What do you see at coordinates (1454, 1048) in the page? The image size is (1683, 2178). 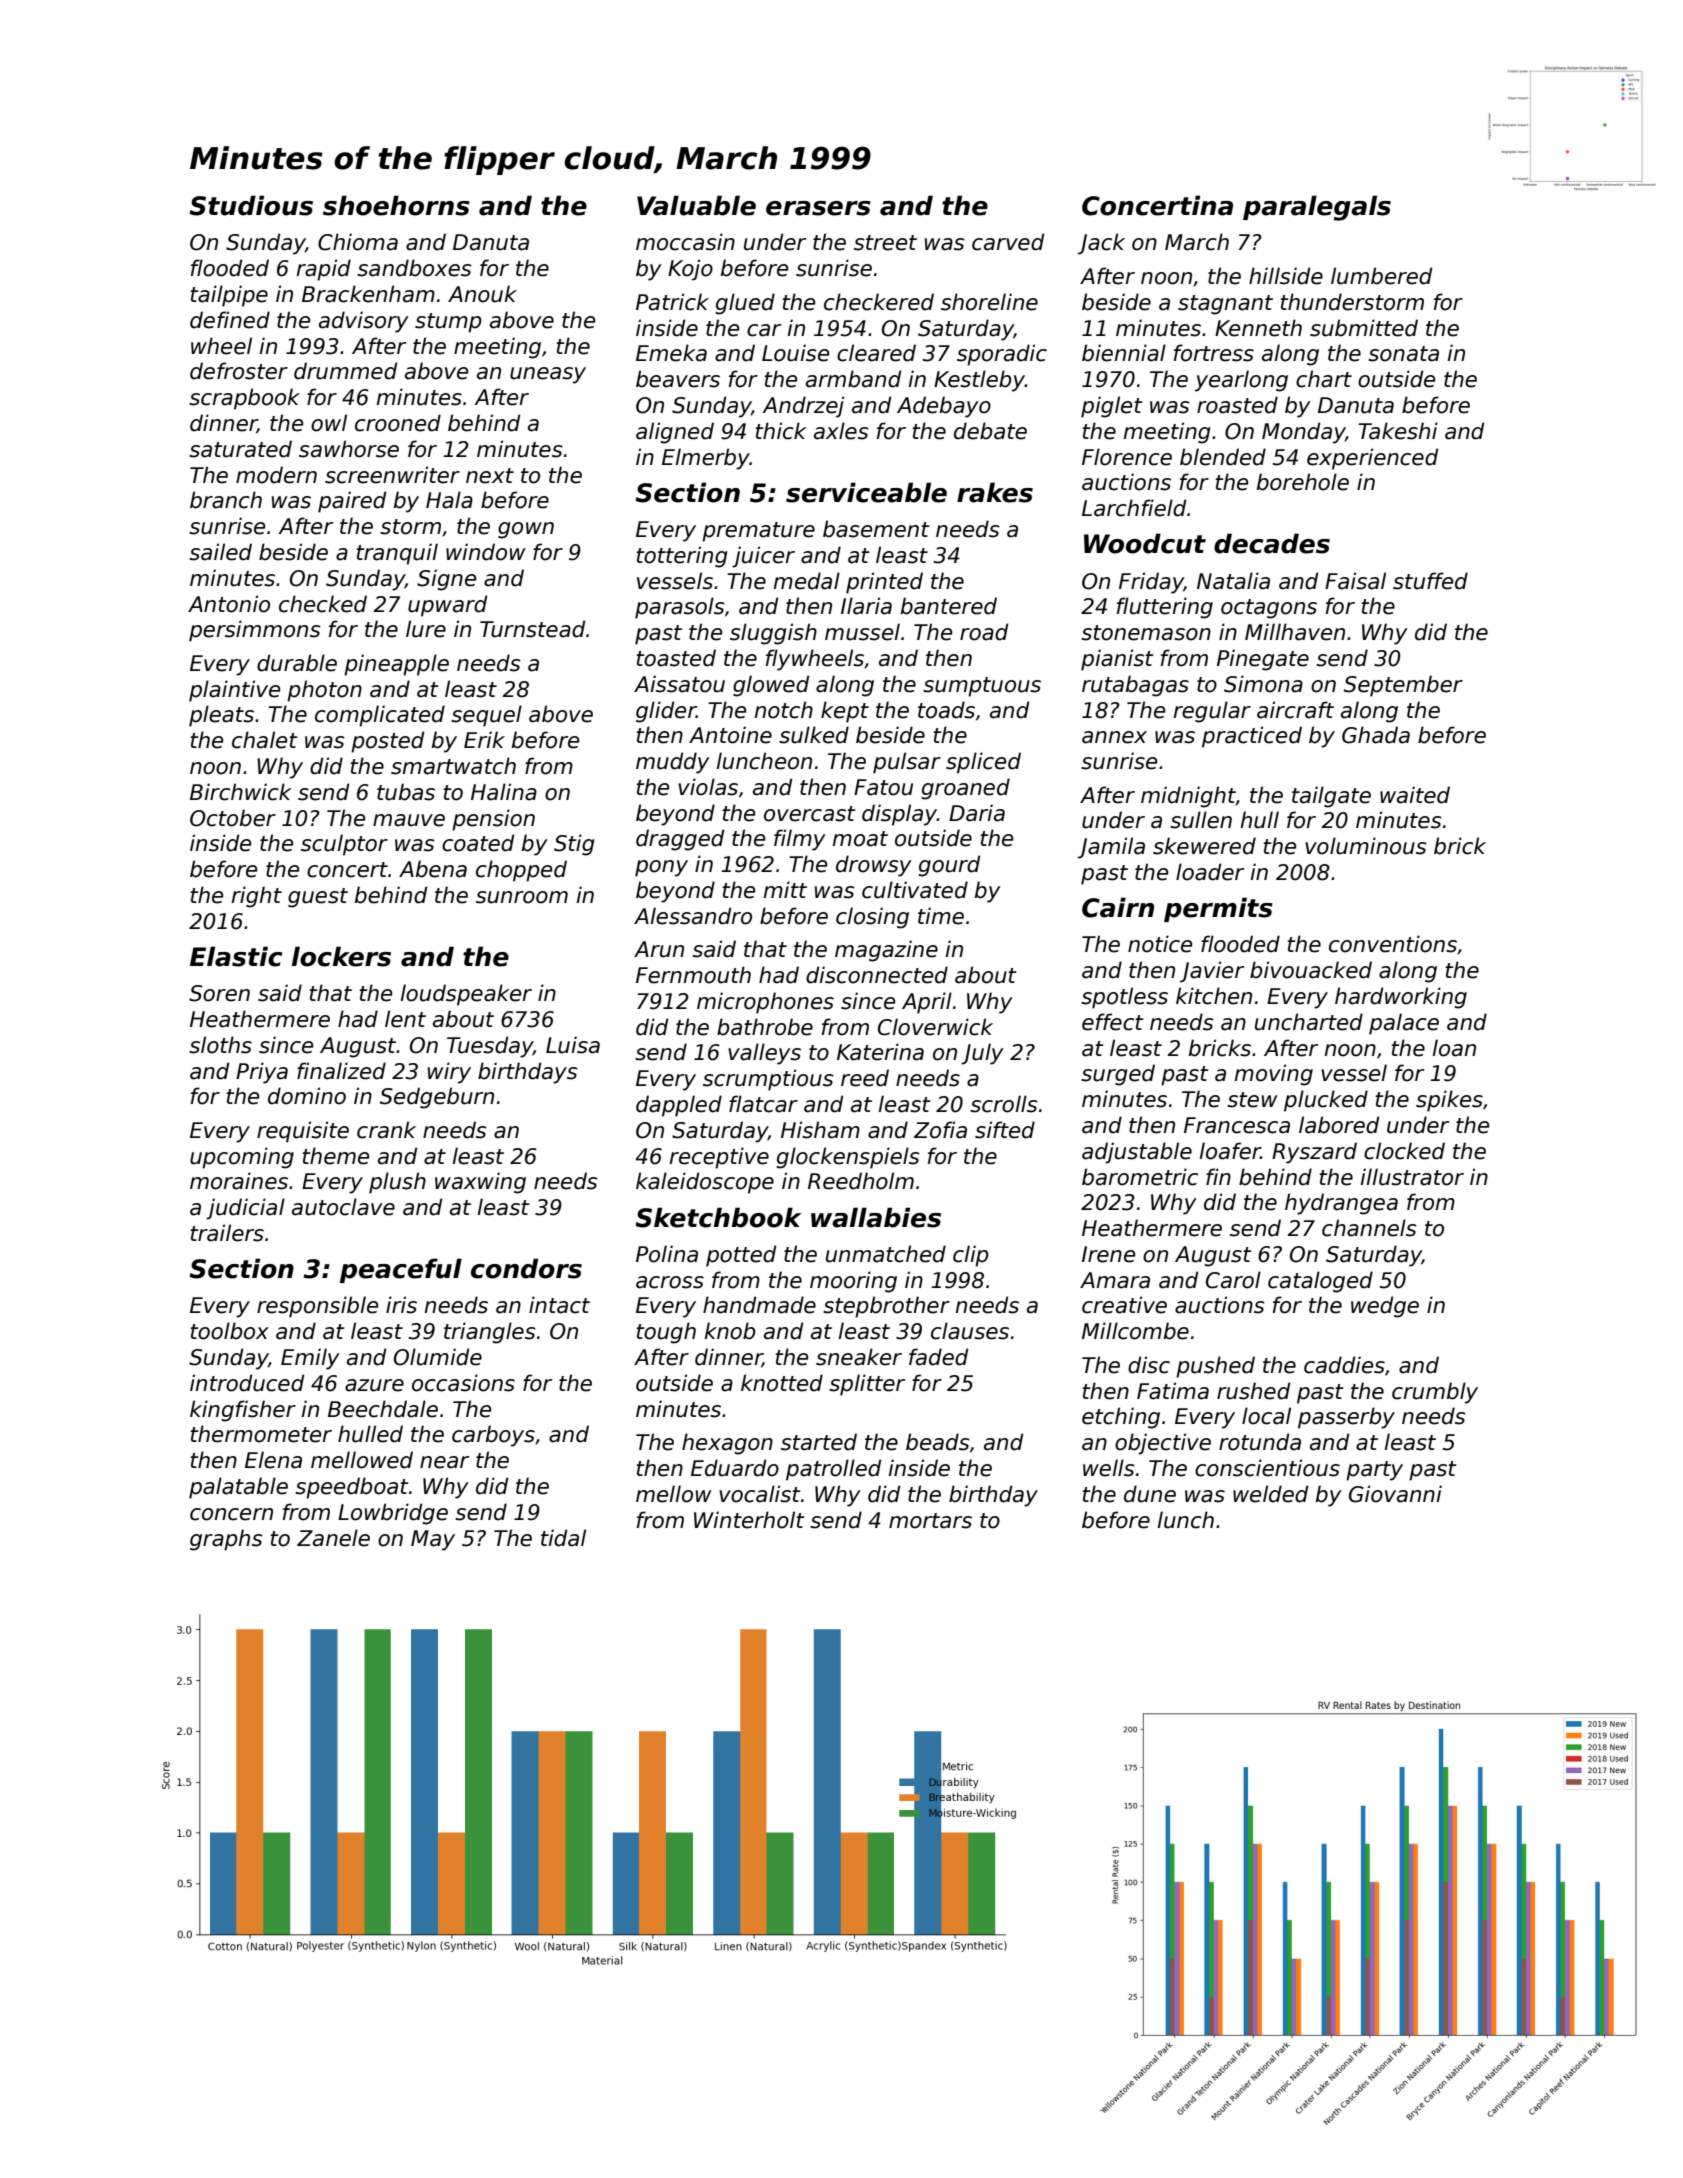 I see `loan` at bounding box center [1454, 1048].
